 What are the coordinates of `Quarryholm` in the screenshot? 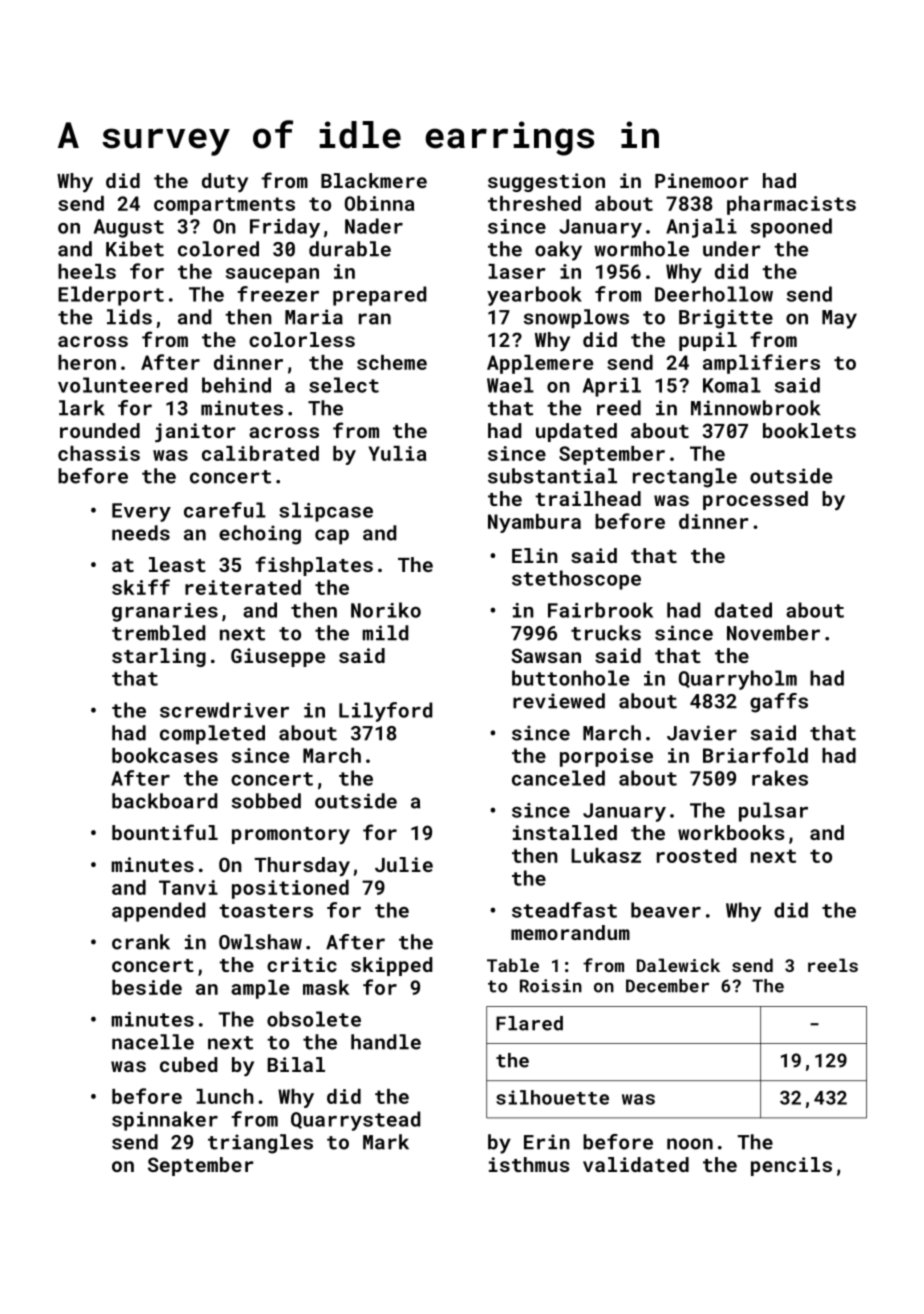 It's located at (738, 680).
